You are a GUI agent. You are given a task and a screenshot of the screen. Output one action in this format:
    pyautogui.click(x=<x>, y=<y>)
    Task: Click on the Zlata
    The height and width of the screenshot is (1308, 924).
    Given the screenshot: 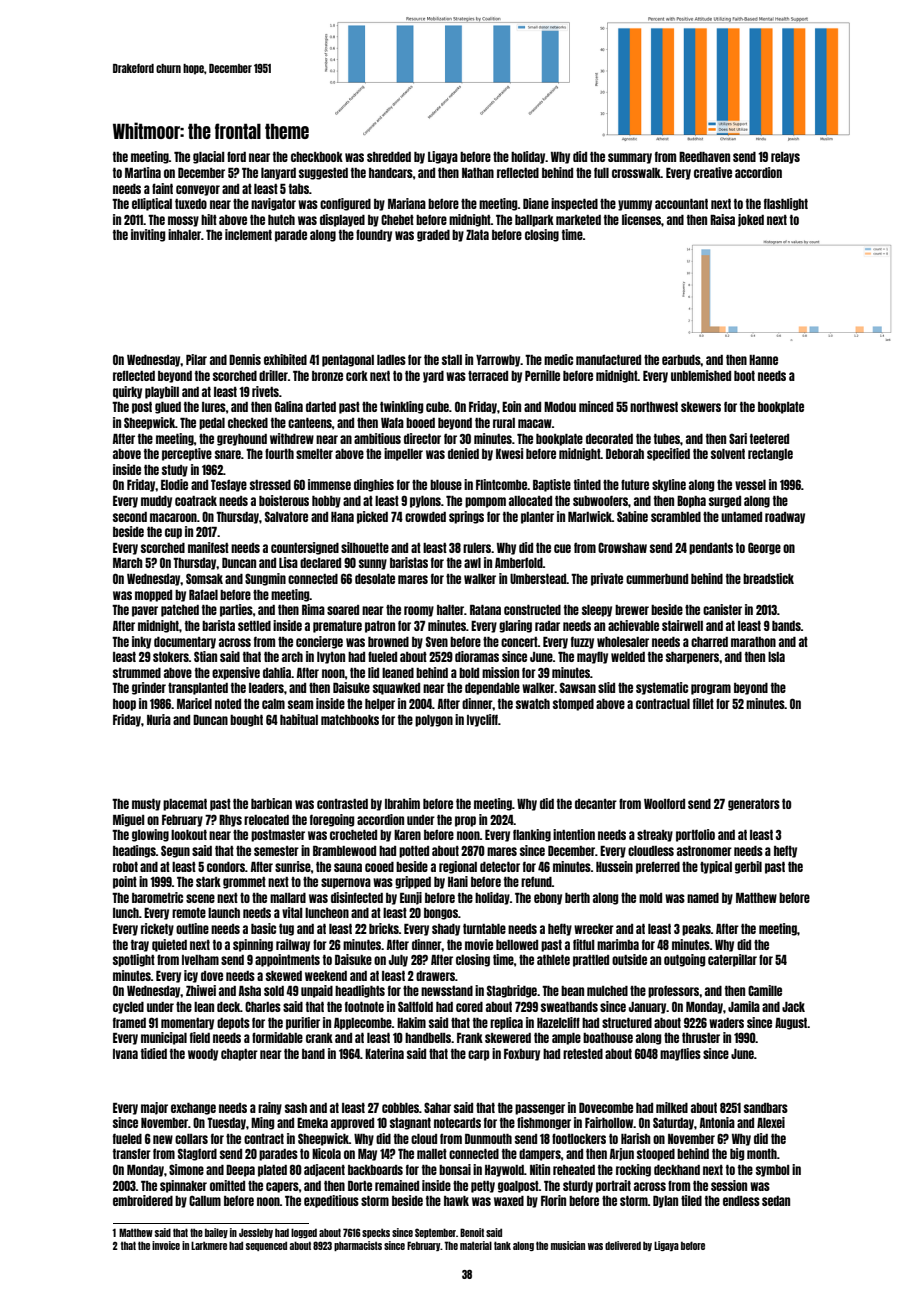 What is the action you would take?
    pyautogui.click(x=477, y=235)
